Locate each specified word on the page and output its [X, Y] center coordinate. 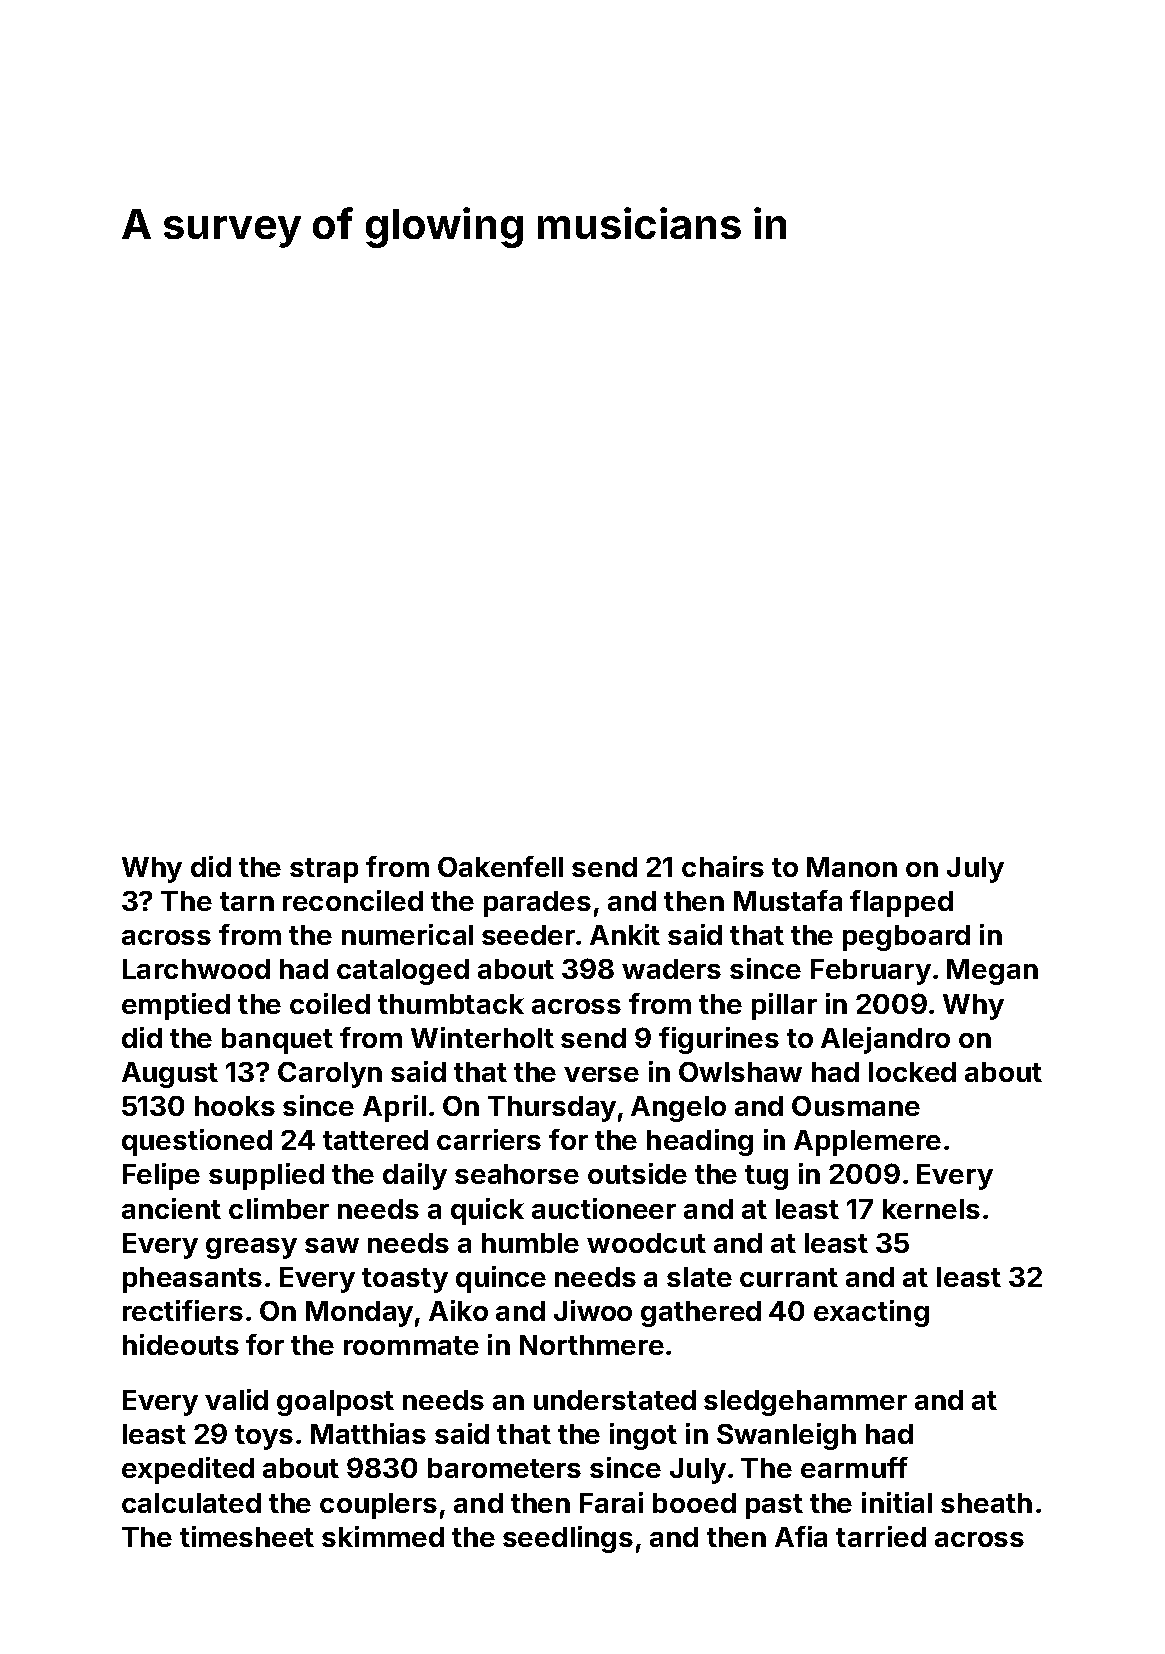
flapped [901, 903]
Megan [992, 972]
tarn [247, 901]
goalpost [335, 1403]
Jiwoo [593, 1310]
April [394, 1108]
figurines [719, 1040]
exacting [871, 1313]
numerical [407, 934]
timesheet [247, 1536]
